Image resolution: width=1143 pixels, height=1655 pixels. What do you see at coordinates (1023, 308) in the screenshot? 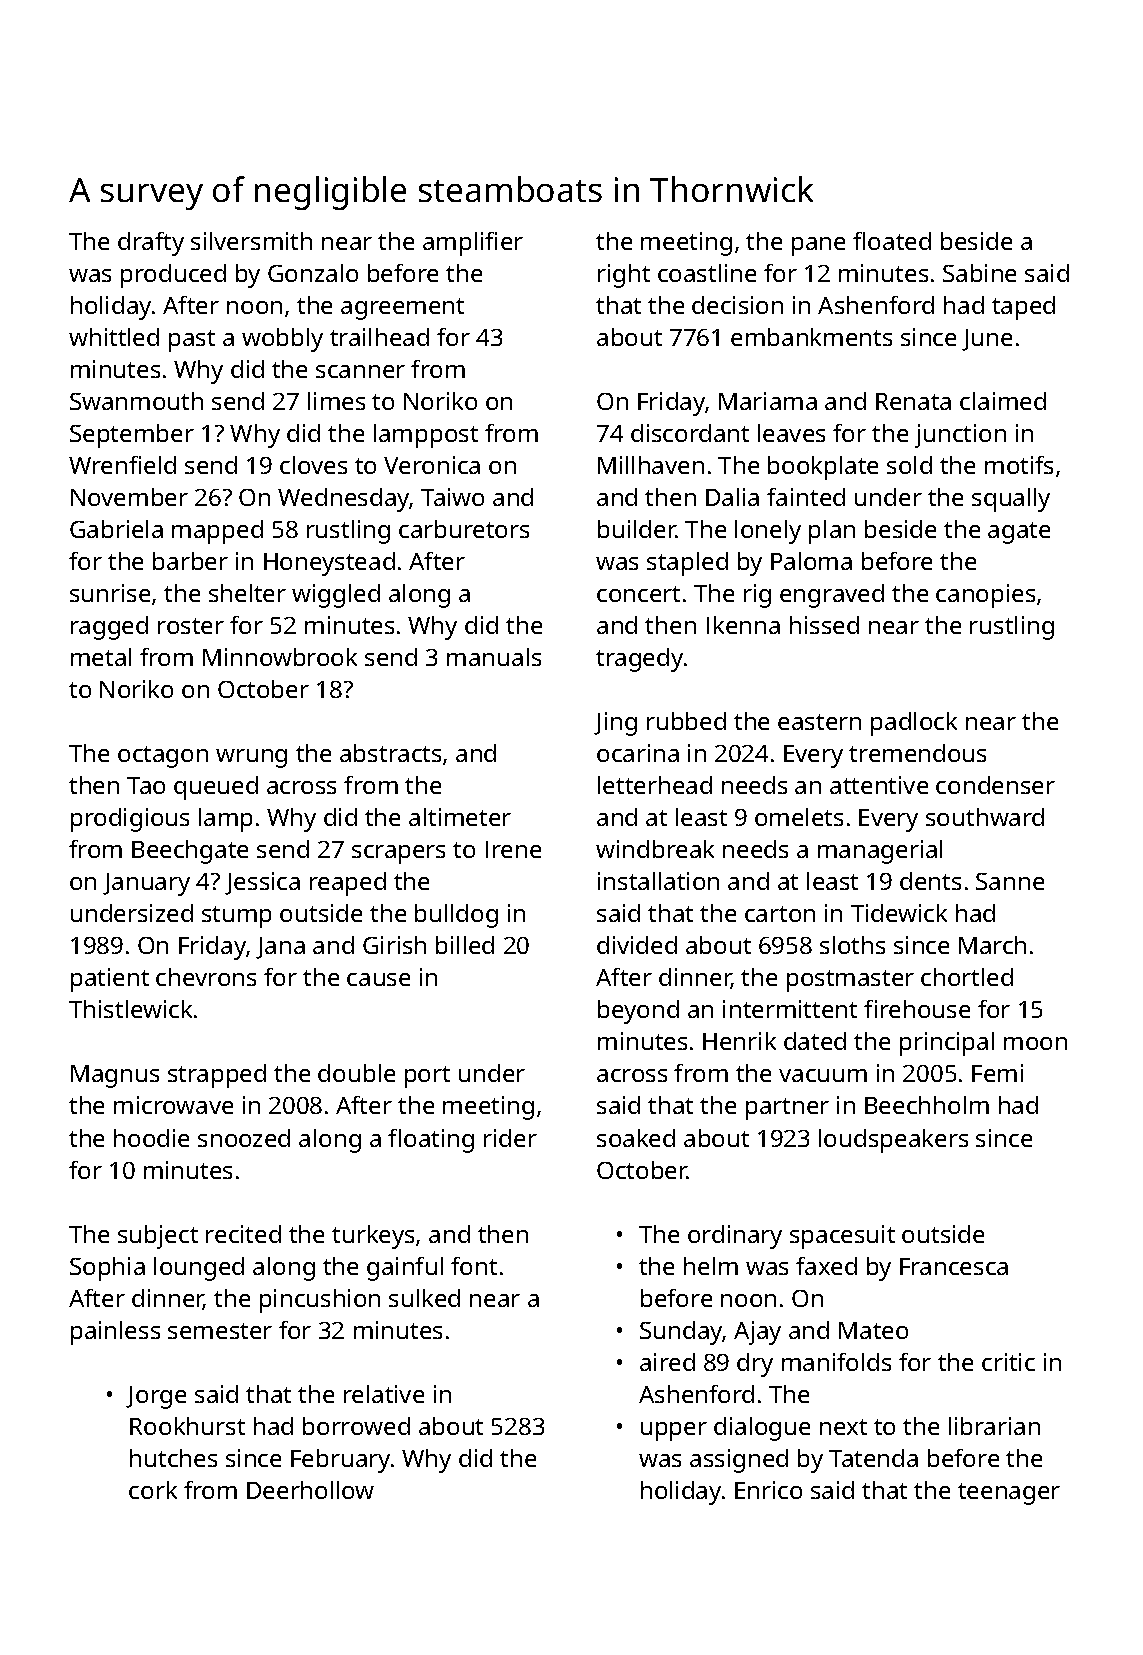
I see `taped` at bounding box center [1023, 308].
